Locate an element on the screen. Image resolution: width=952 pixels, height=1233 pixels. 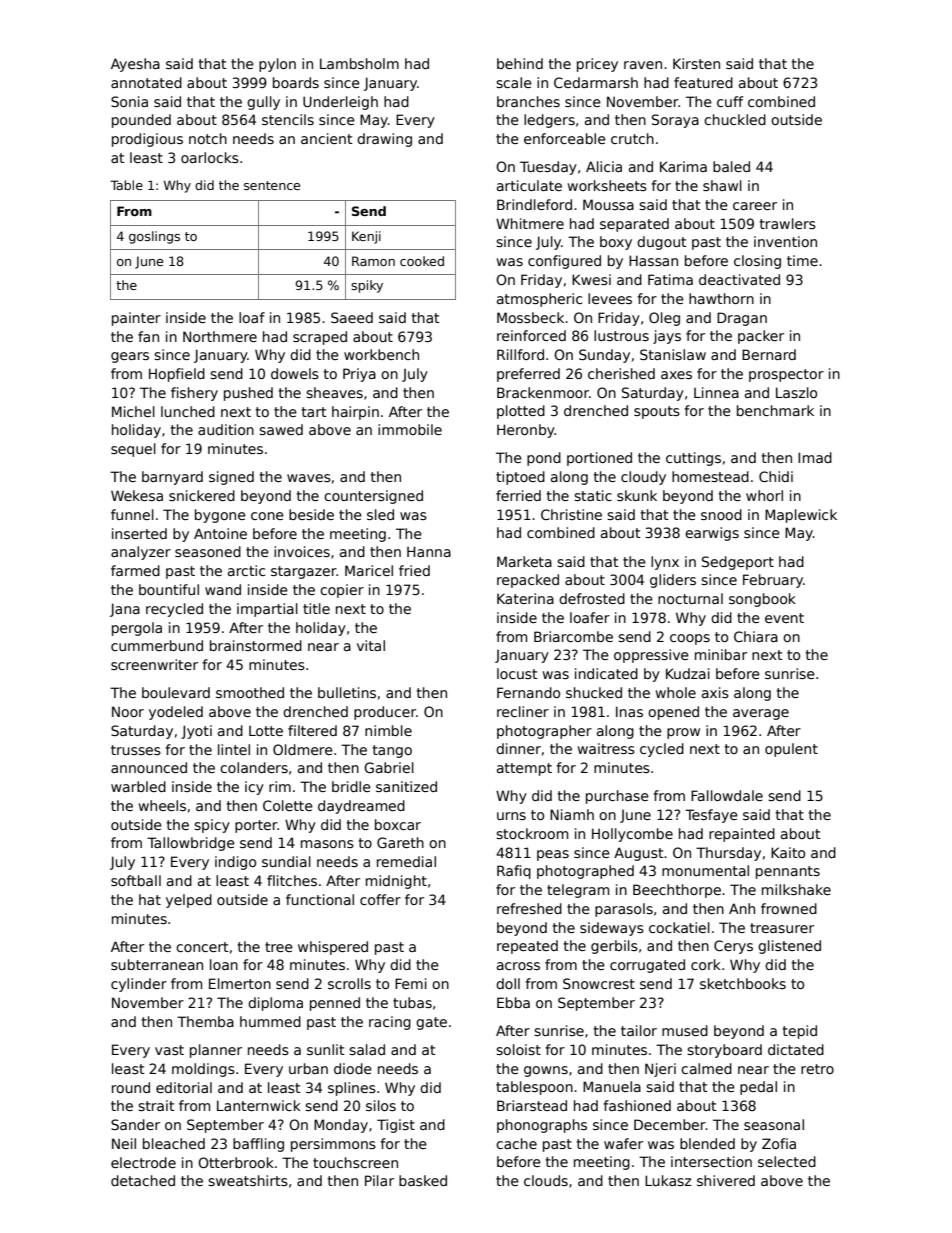
pylon is located at coordinates (277, 65).
